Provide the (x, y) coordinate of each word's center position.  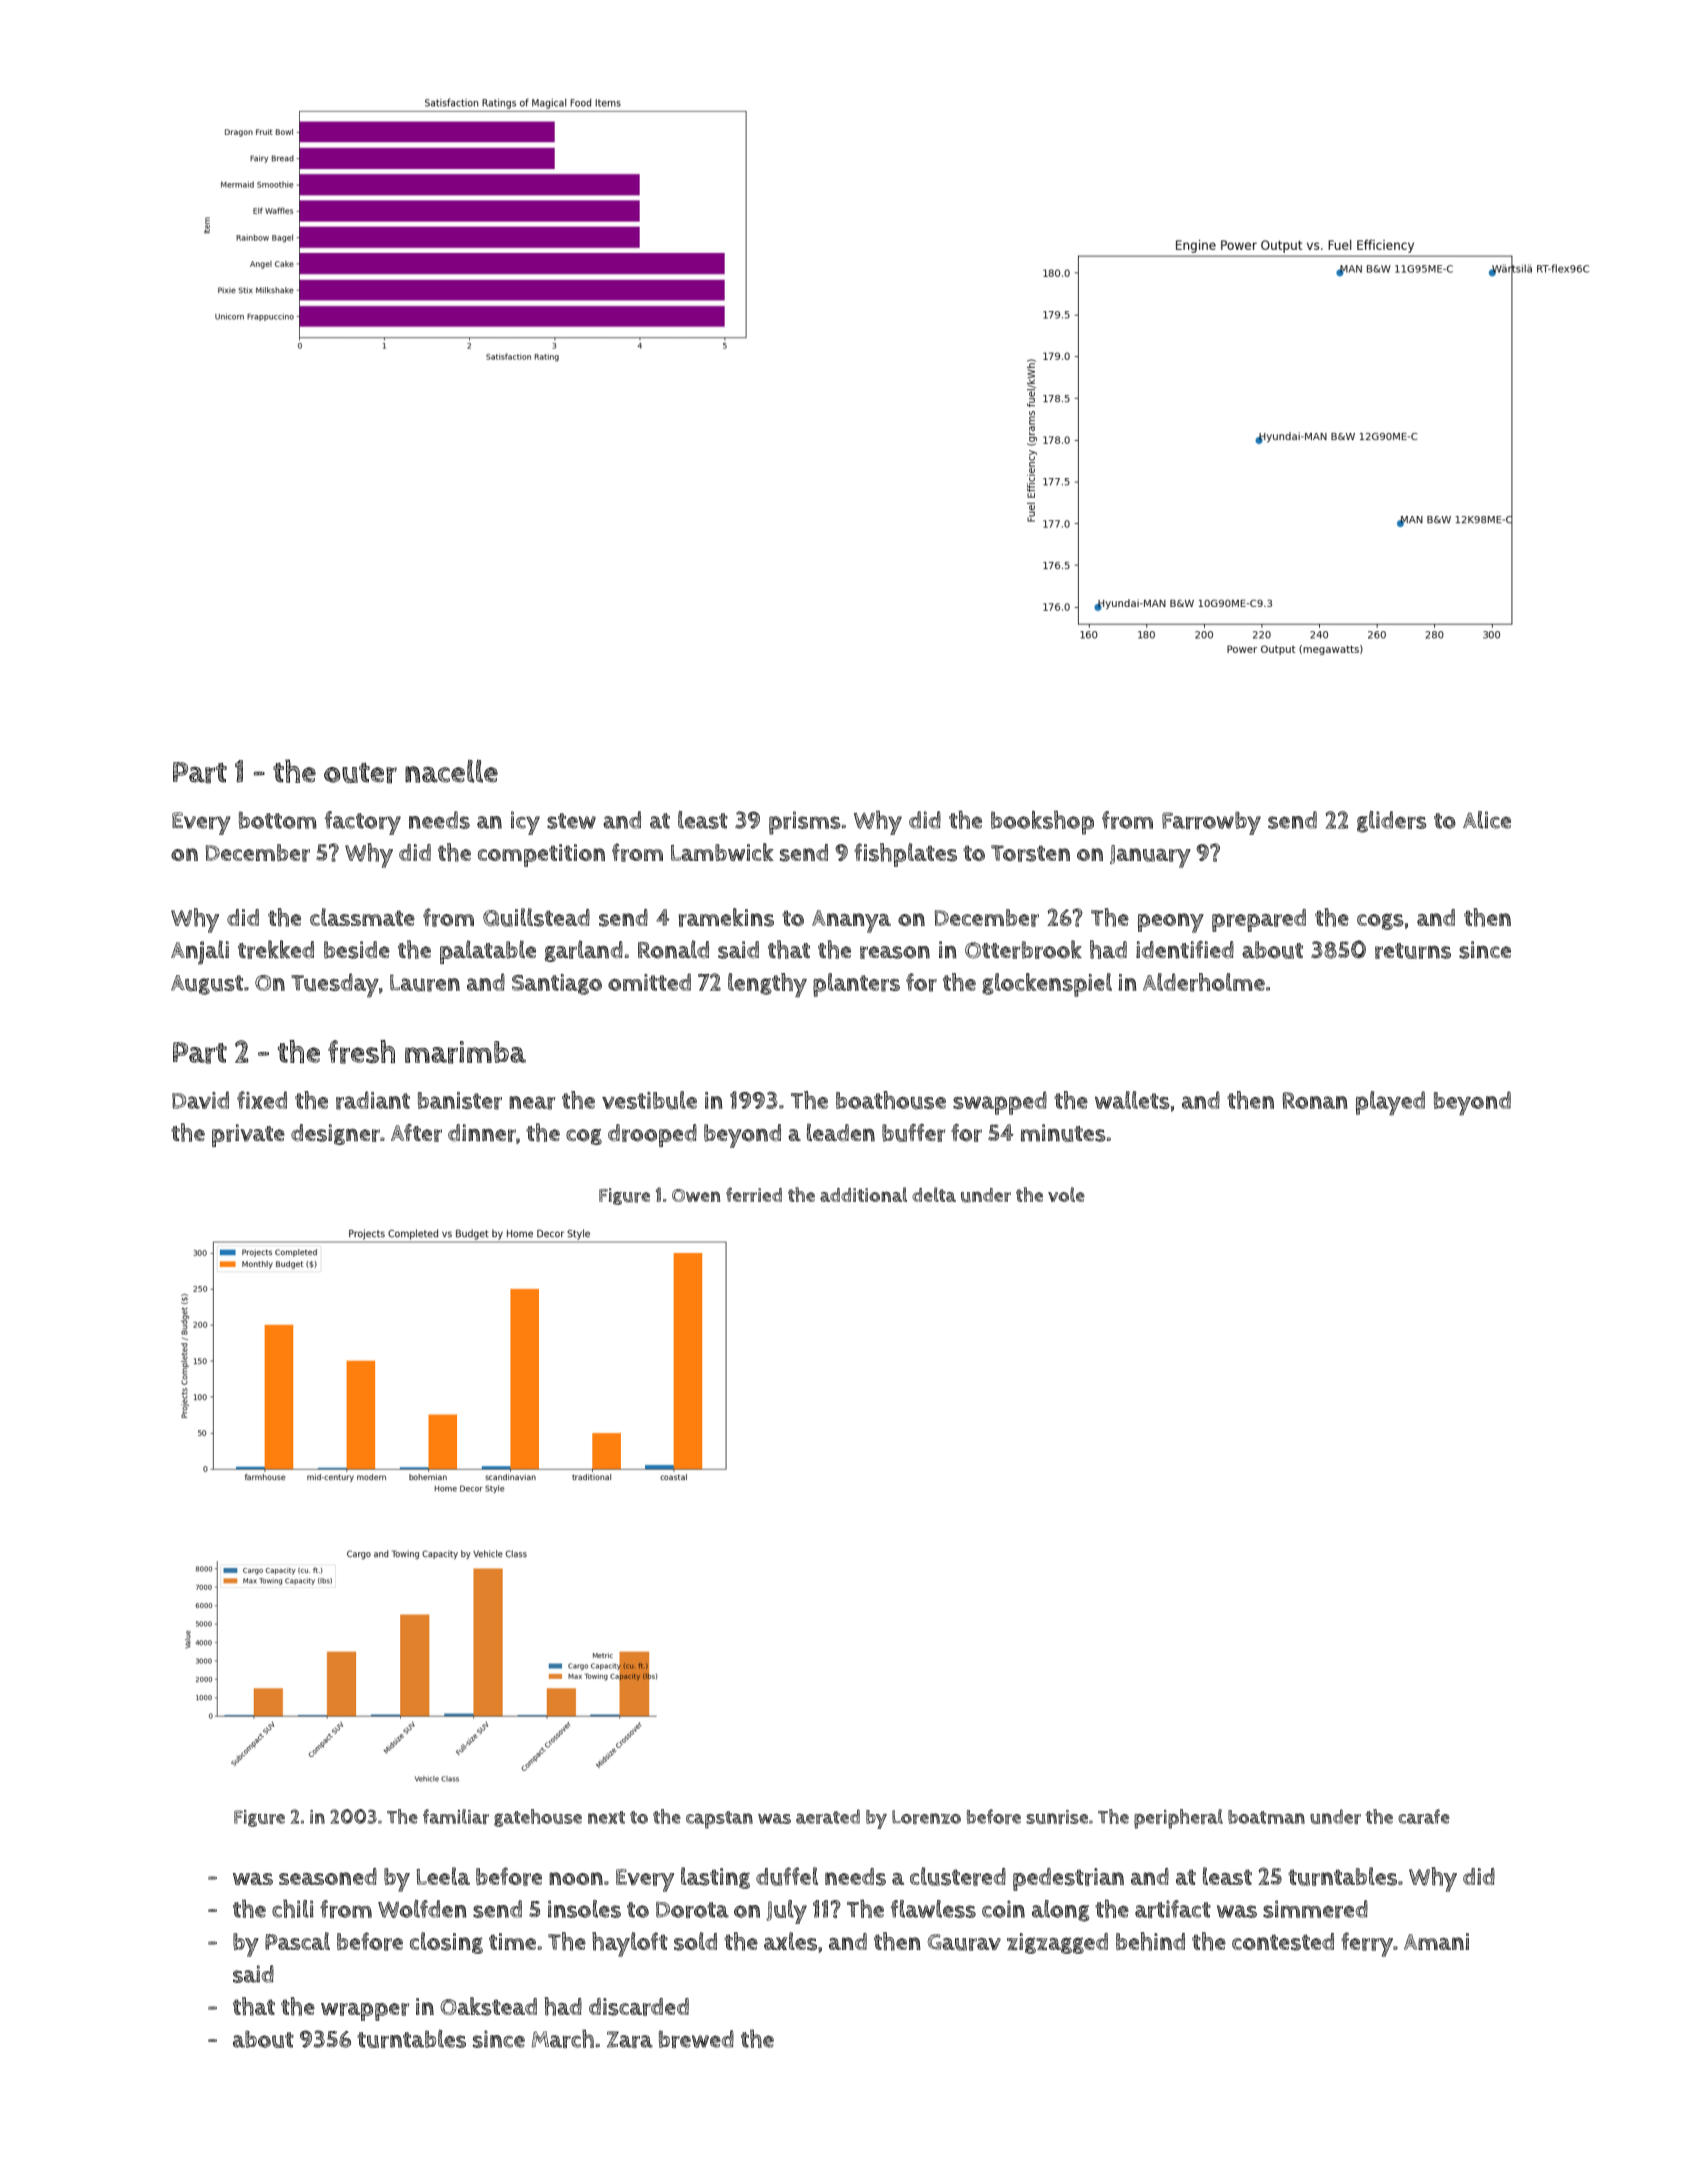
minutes (1063, 1133)
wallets (1132, 1100)
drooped (652, 1135)
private (248, 1135)
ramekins (726, 917)
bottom (278, 820)
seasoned (328, 1876)
